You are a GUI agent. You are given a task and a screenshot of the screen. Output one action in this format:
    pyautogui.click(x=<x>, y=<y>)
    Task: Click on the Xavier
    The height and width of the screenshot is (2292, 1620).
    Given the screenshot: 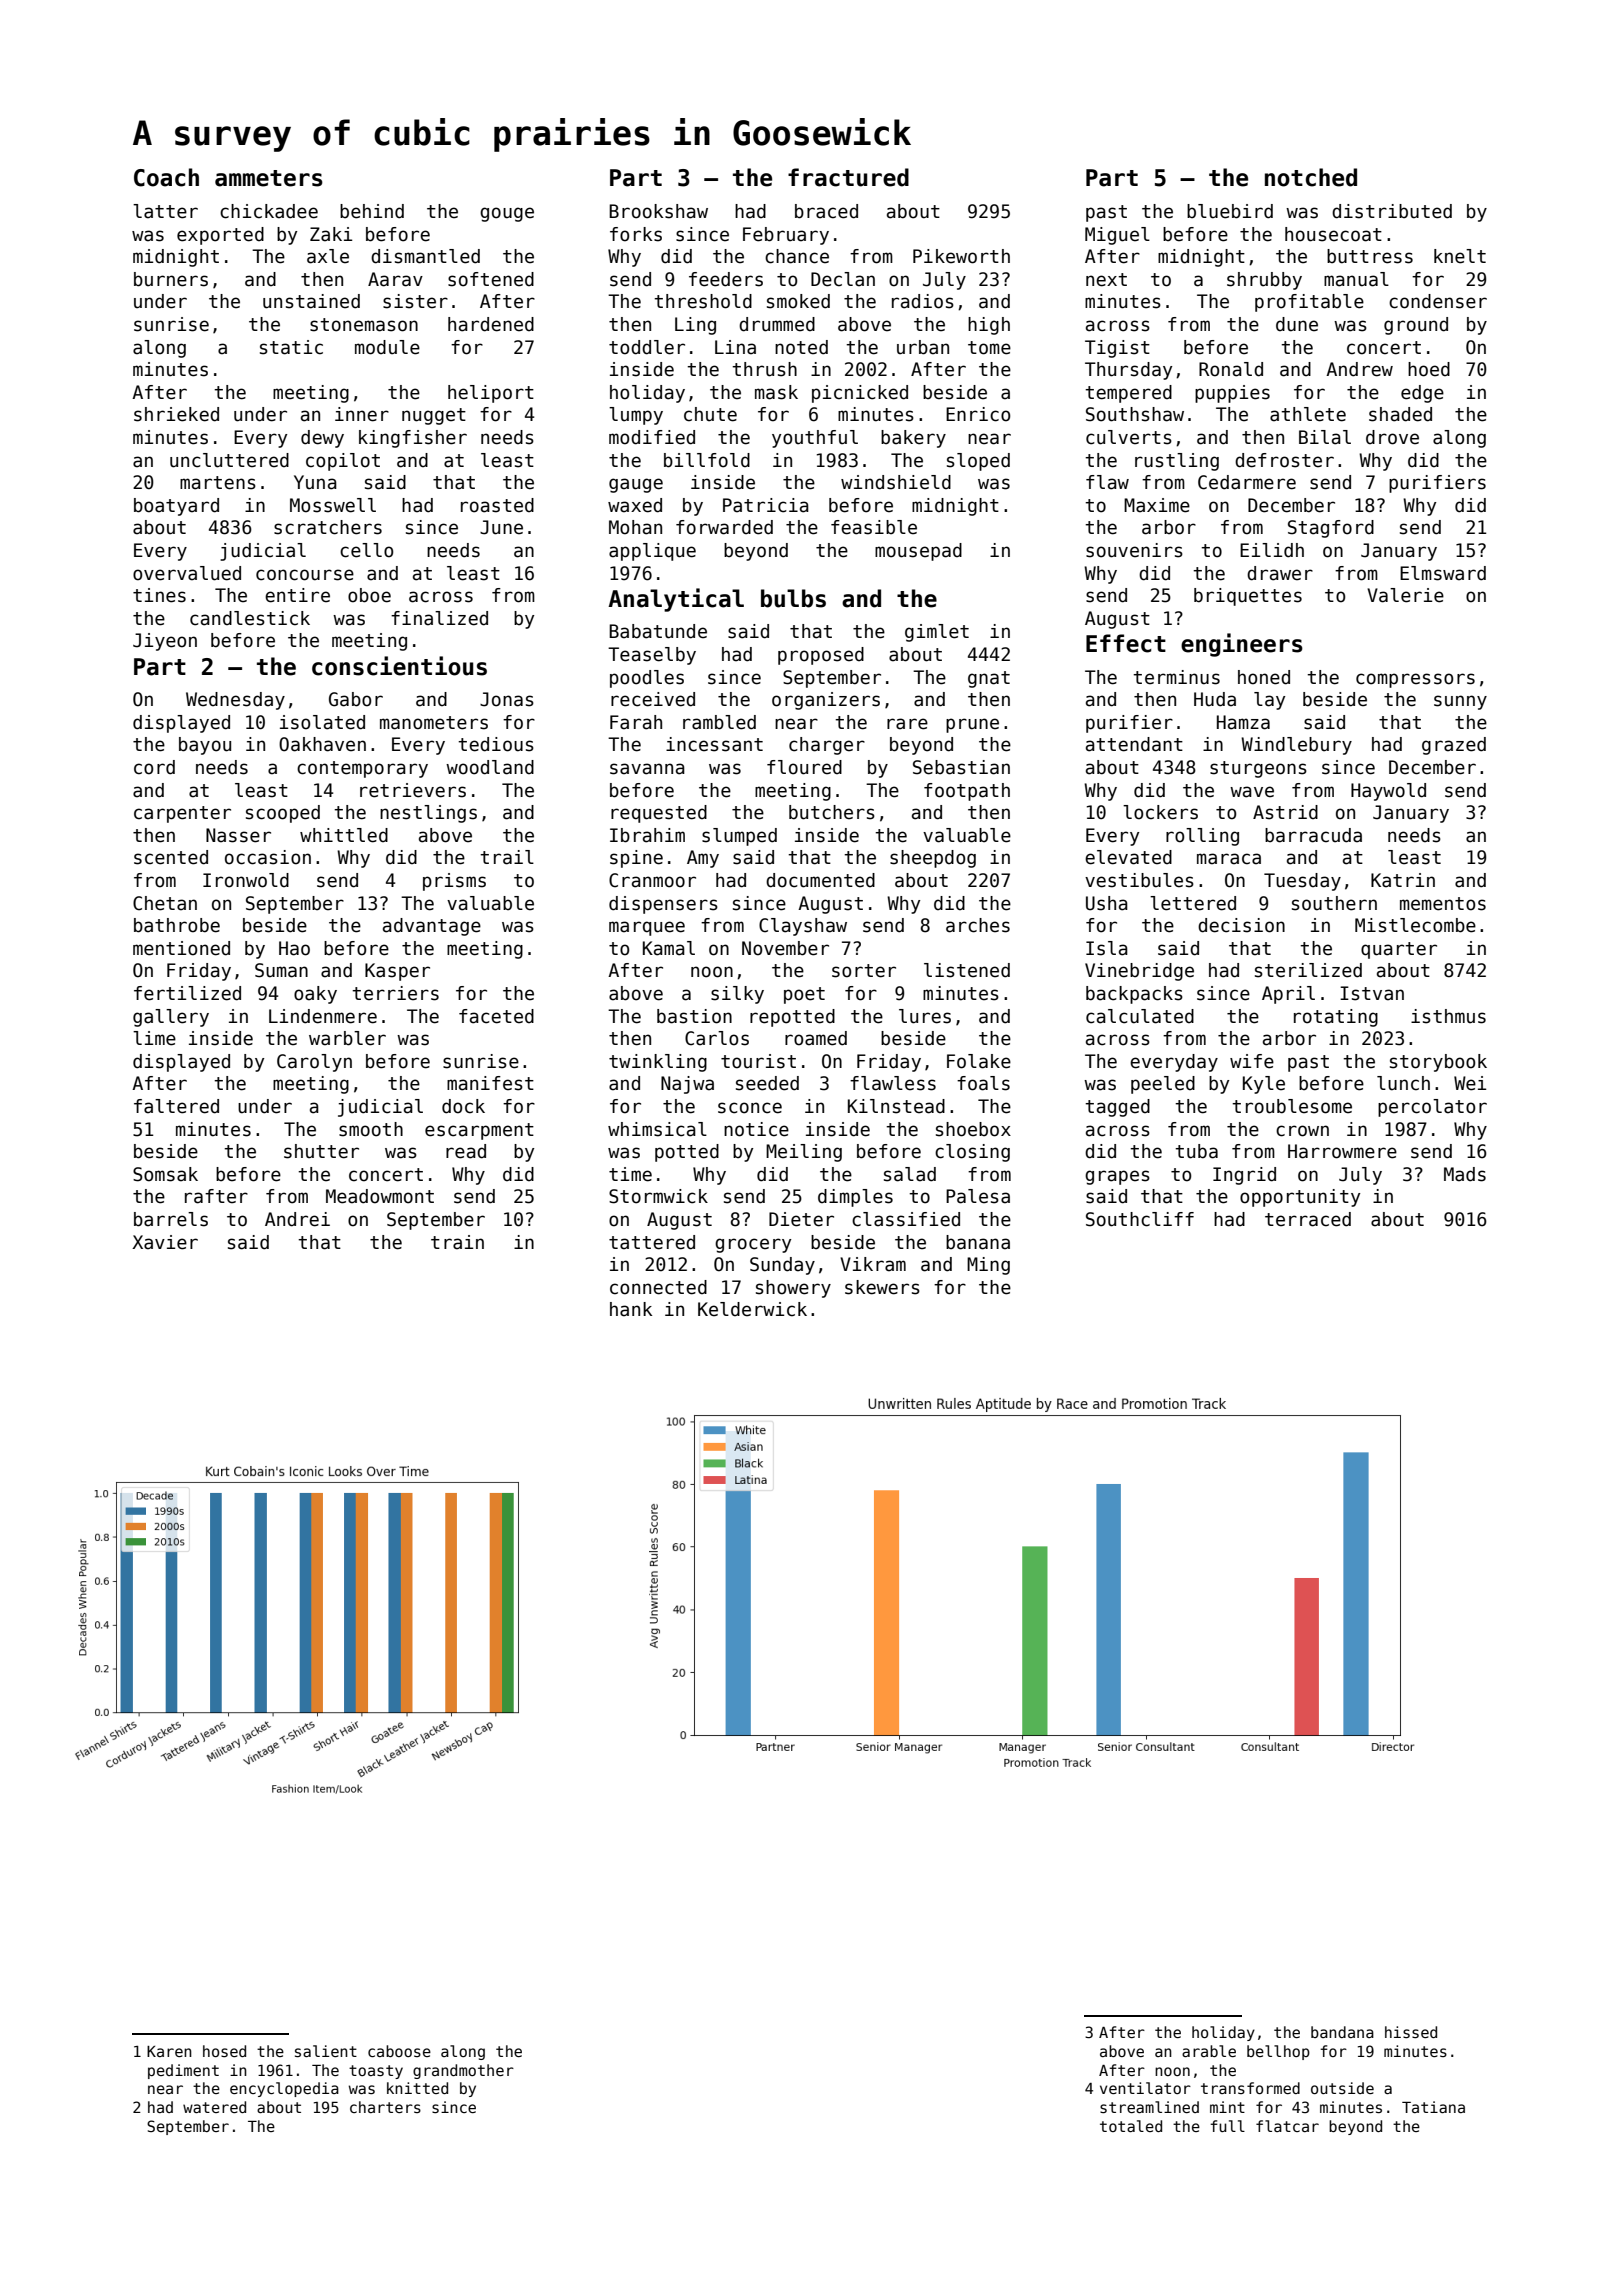 What is the action you would take?
    pyautogui.click(x=165, y=1242)
